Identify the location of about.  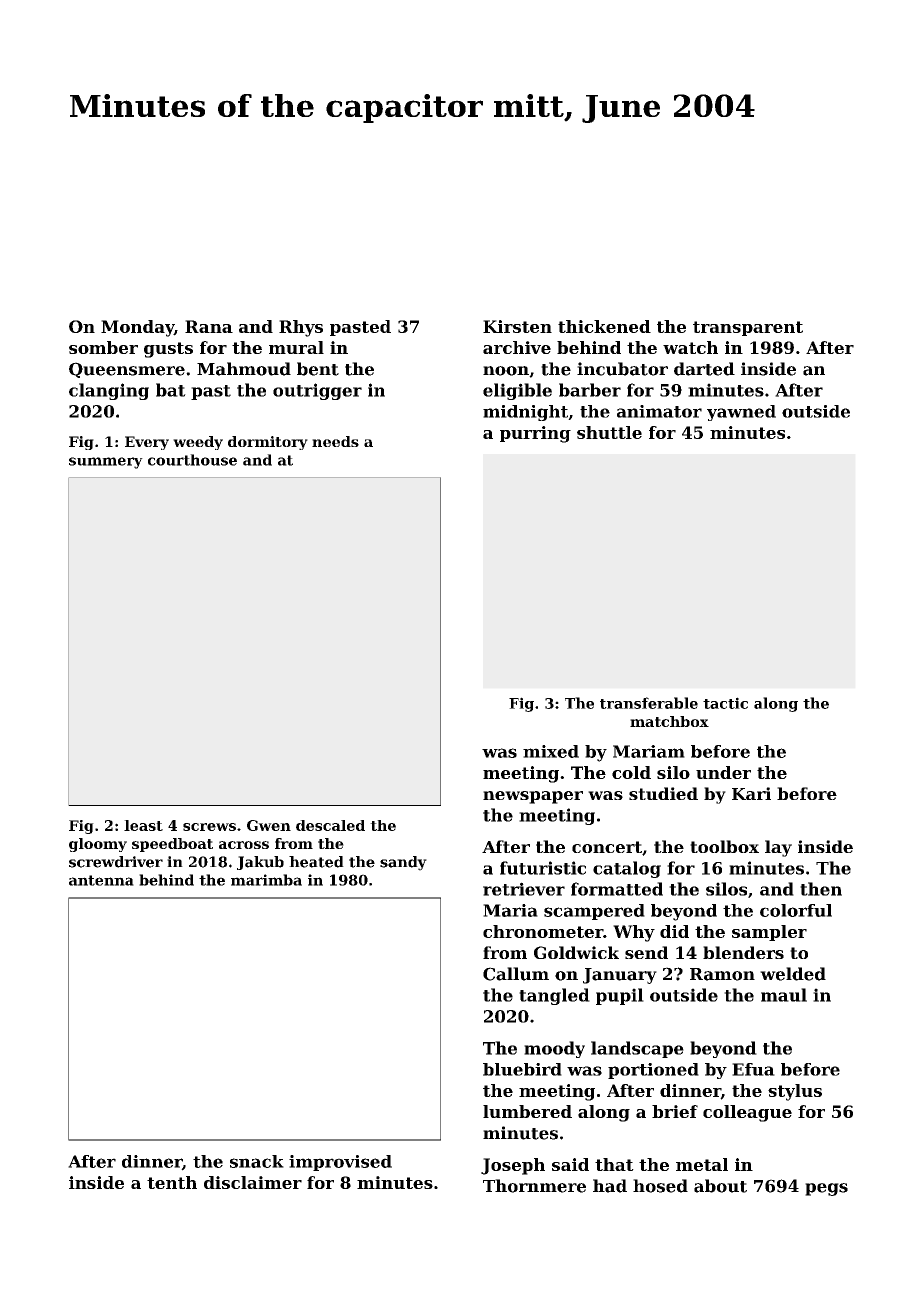
(720, 1186).
